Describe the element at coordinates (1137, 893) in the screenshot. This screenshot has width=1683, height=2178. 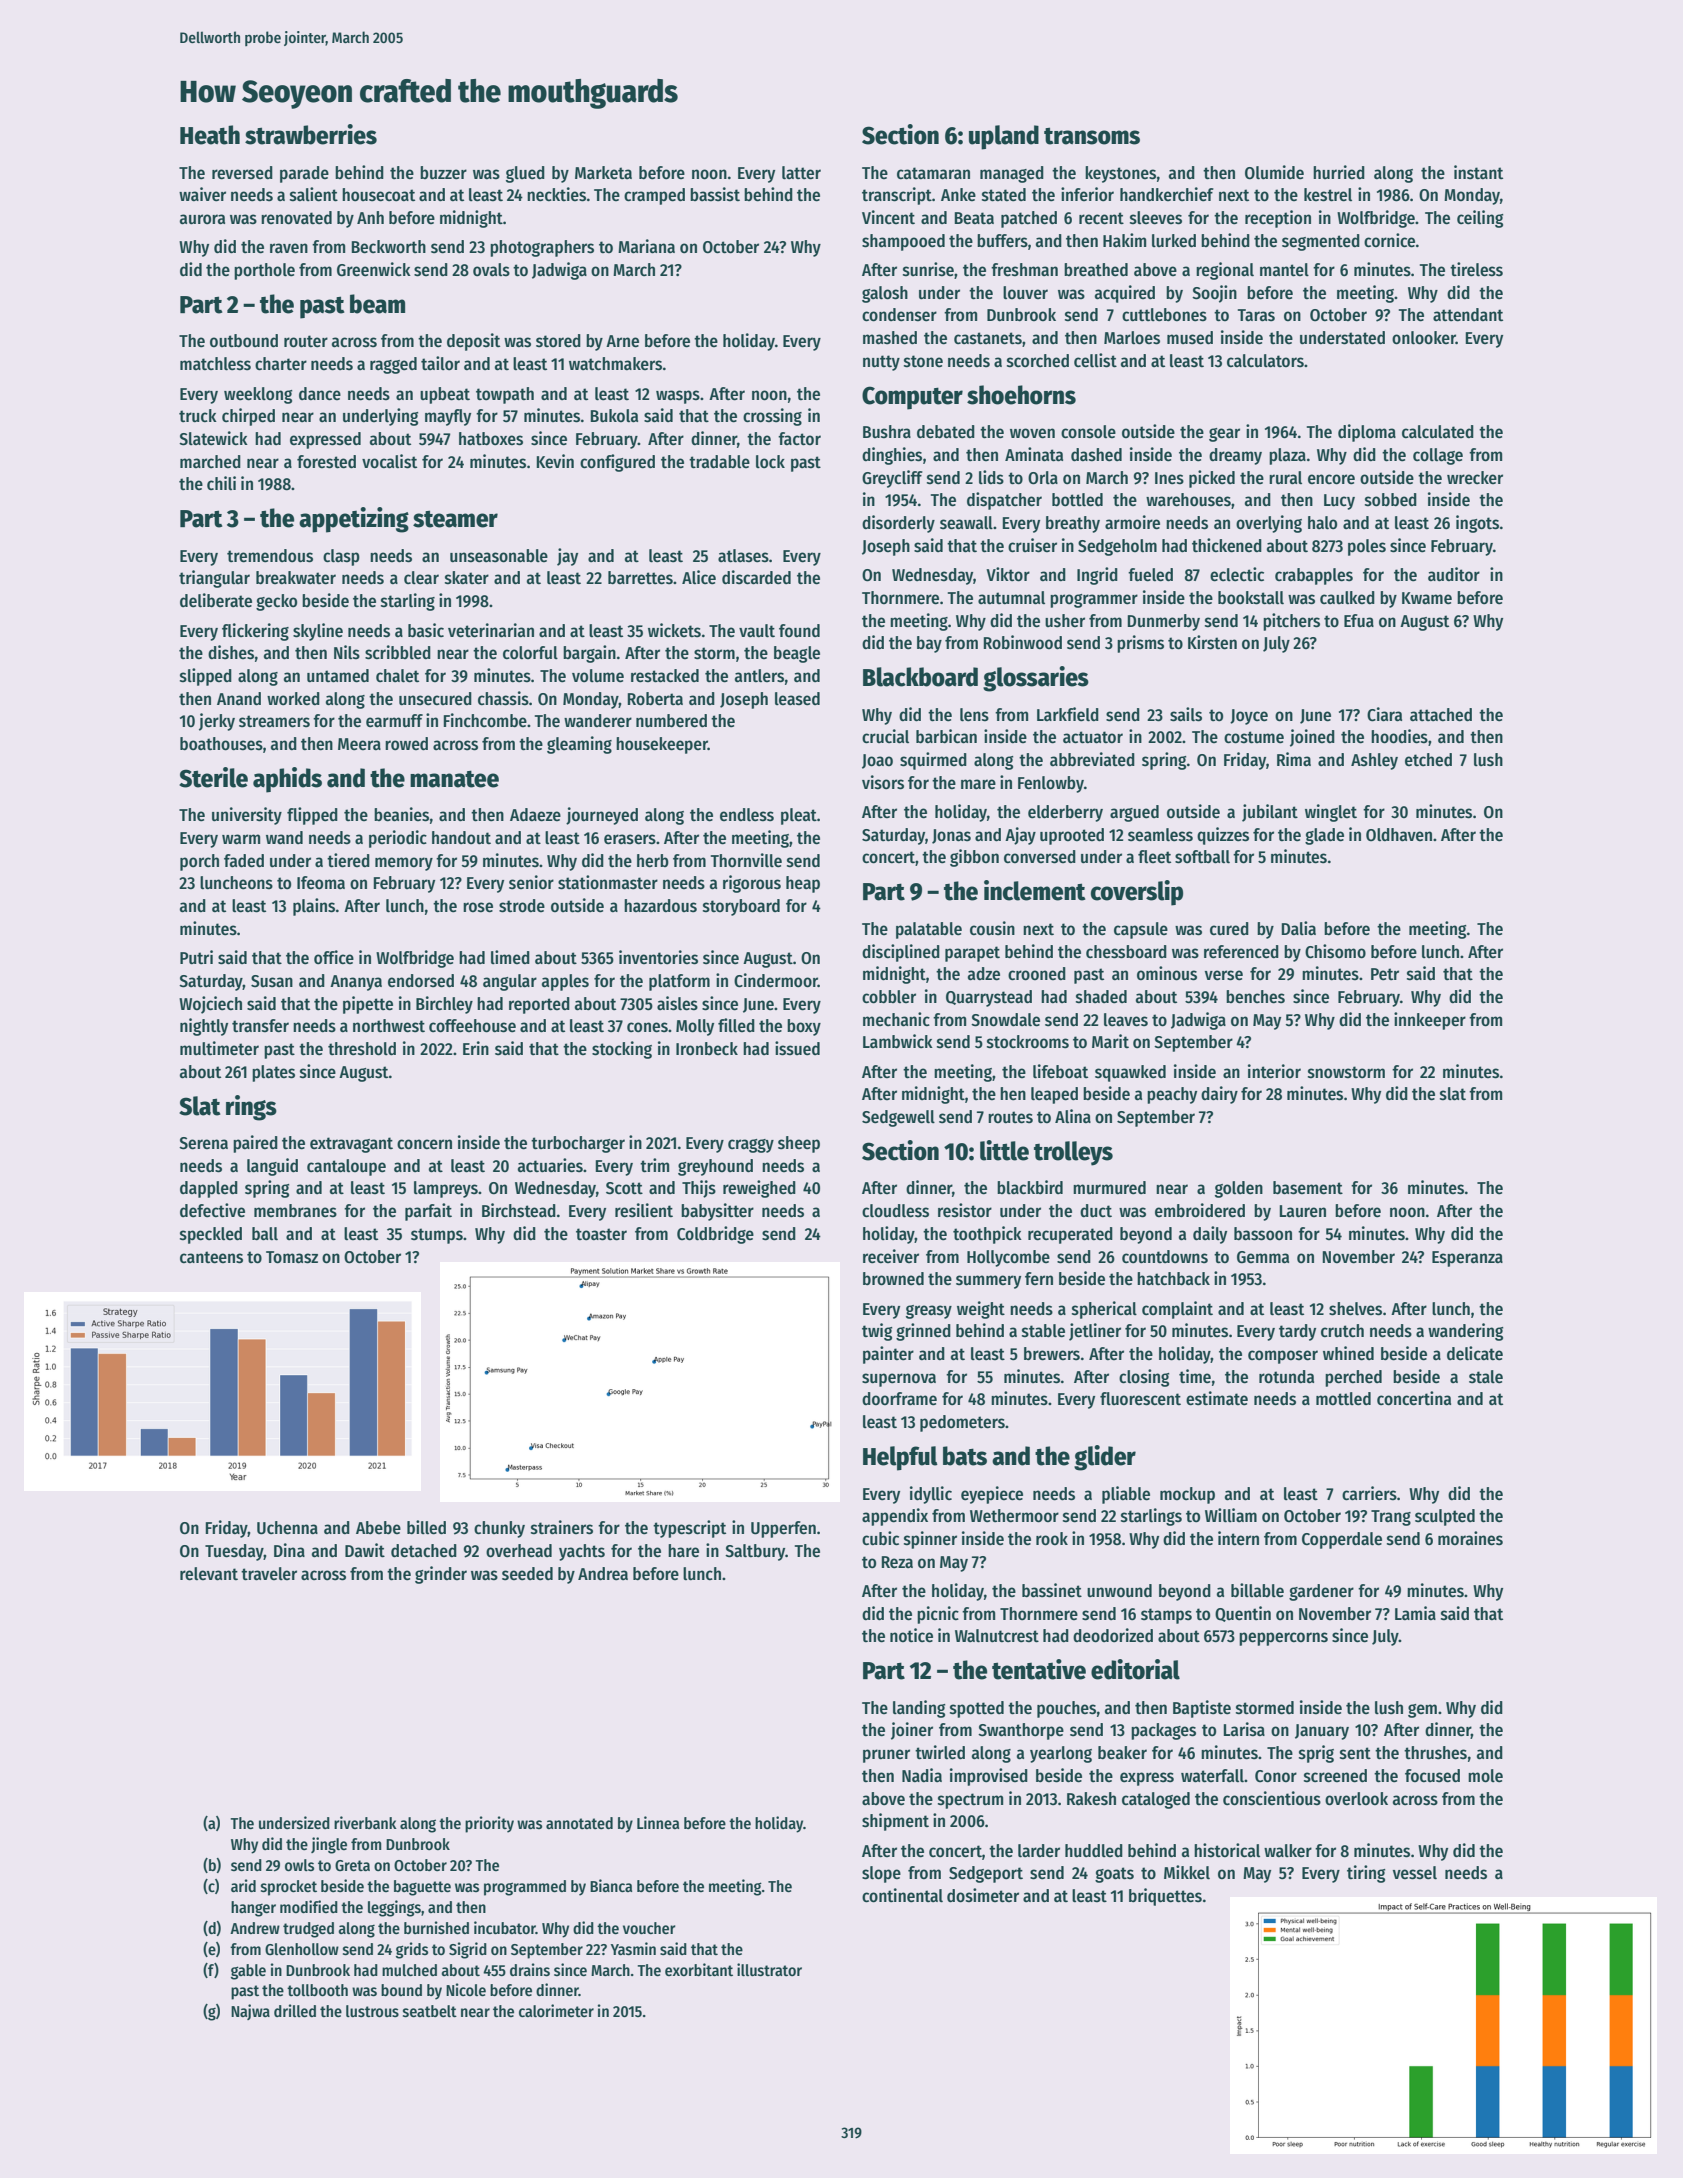
I see `coverslip` at that location.
